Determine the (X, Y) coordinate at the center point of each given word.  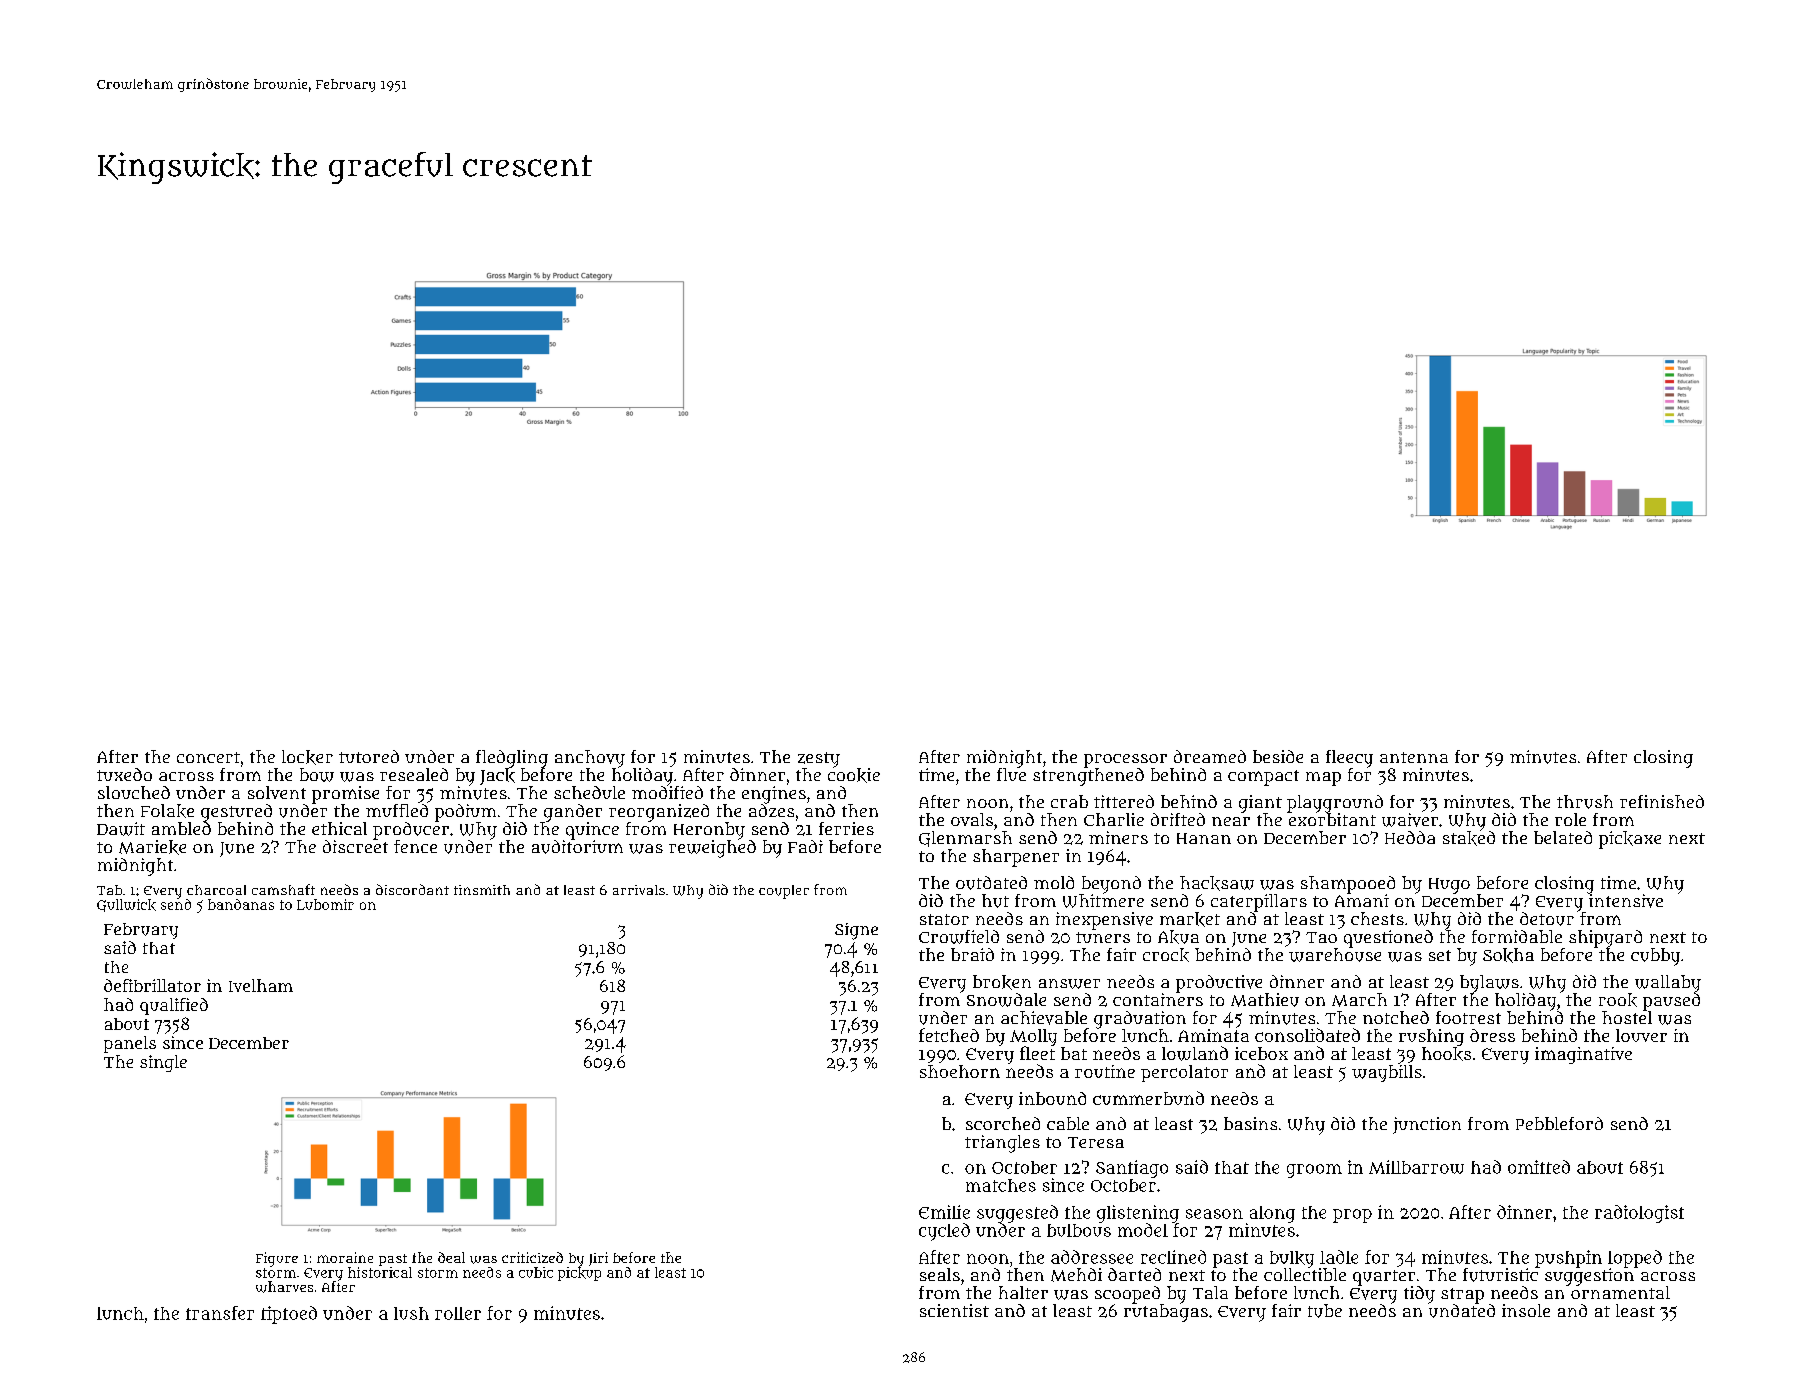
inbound (1052, 1098)
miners (1118, 837)
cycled (944, 1232)
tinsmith (482, 890)
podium (465, 813)
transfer (220, 1313)
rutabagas (1166, 1313)
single (163, 1063)
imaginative (1583, 1055)
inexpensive (1104, 921)
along (1272, 1214)
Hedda (1410, 837)
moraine (345, 1257)
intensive (1626, 901)
